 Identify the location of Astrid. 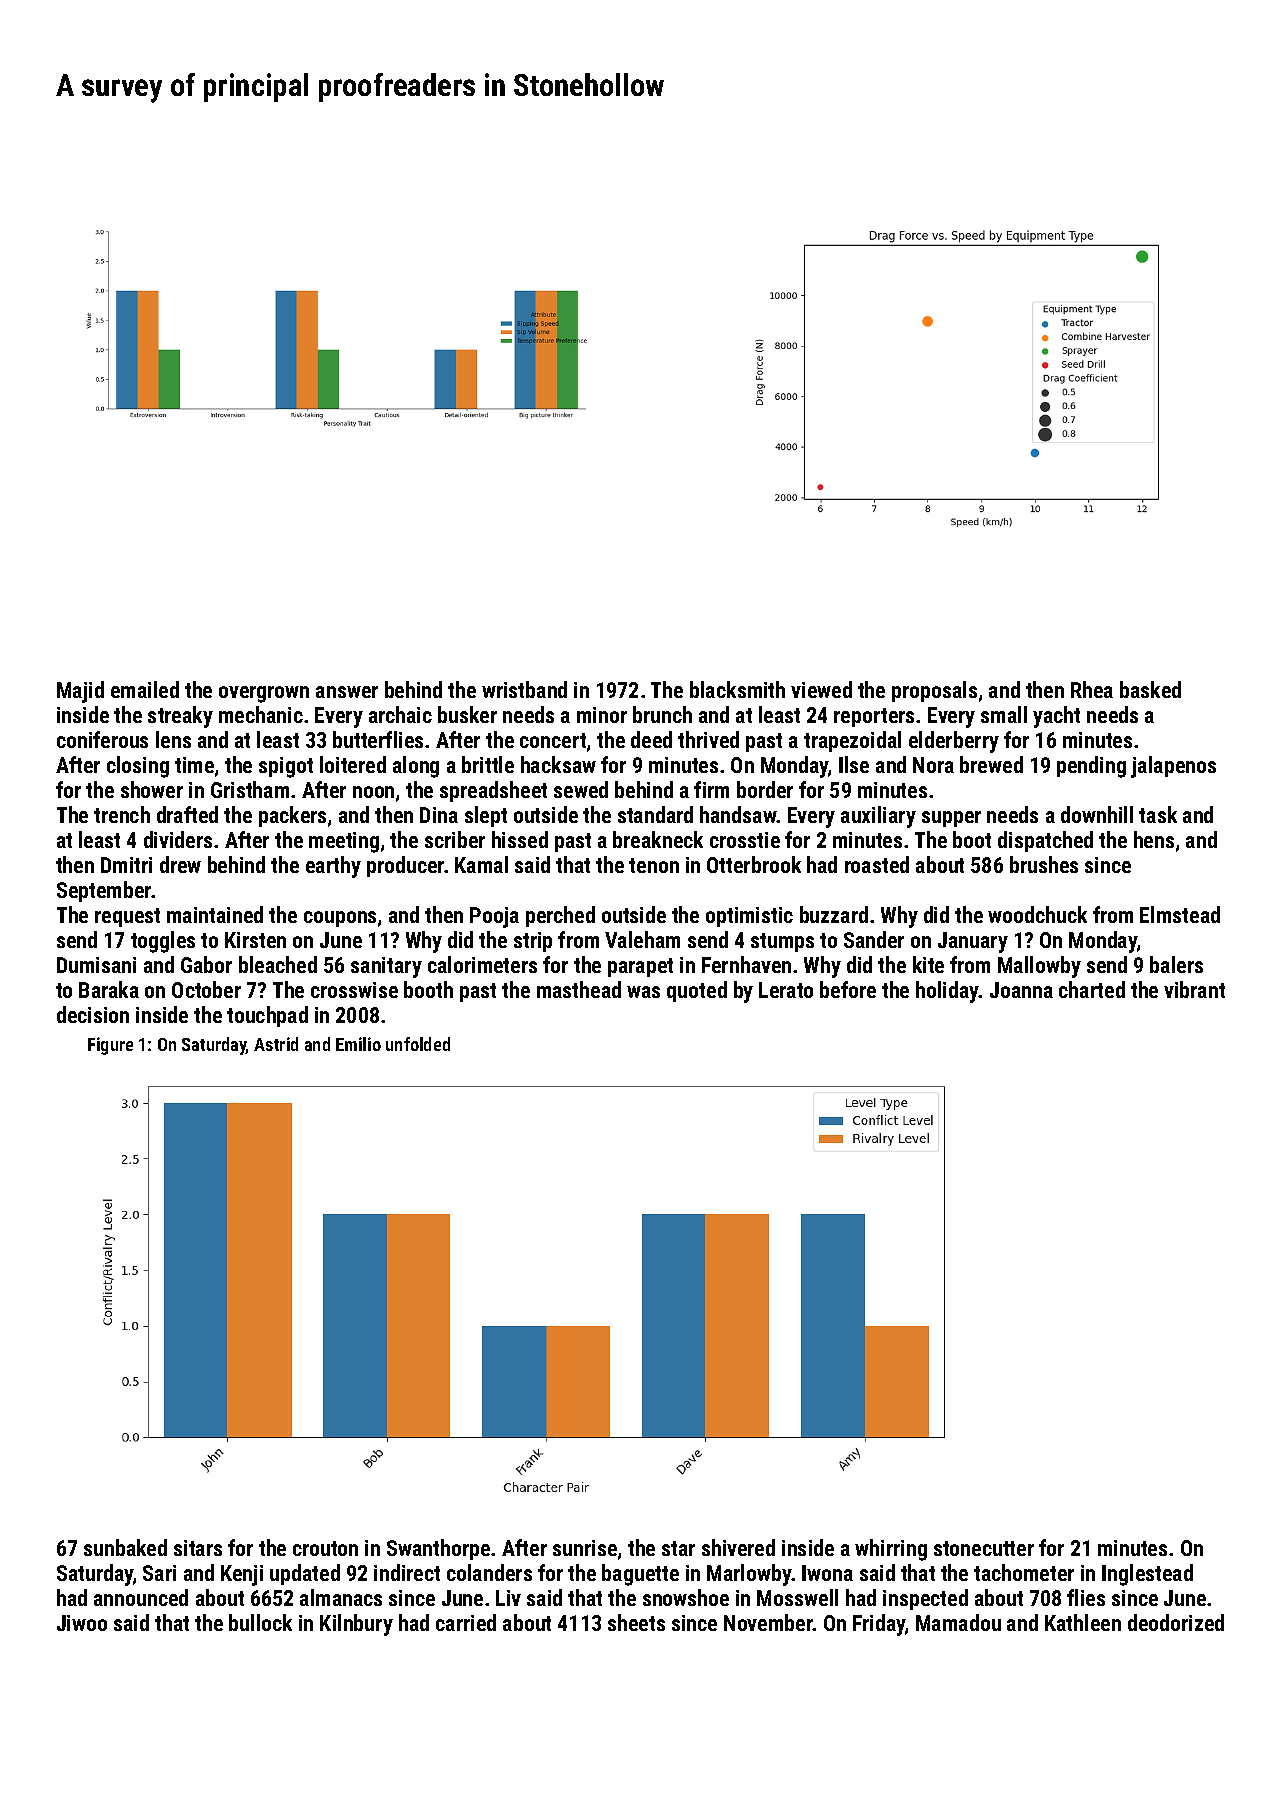
(276, 1044).
